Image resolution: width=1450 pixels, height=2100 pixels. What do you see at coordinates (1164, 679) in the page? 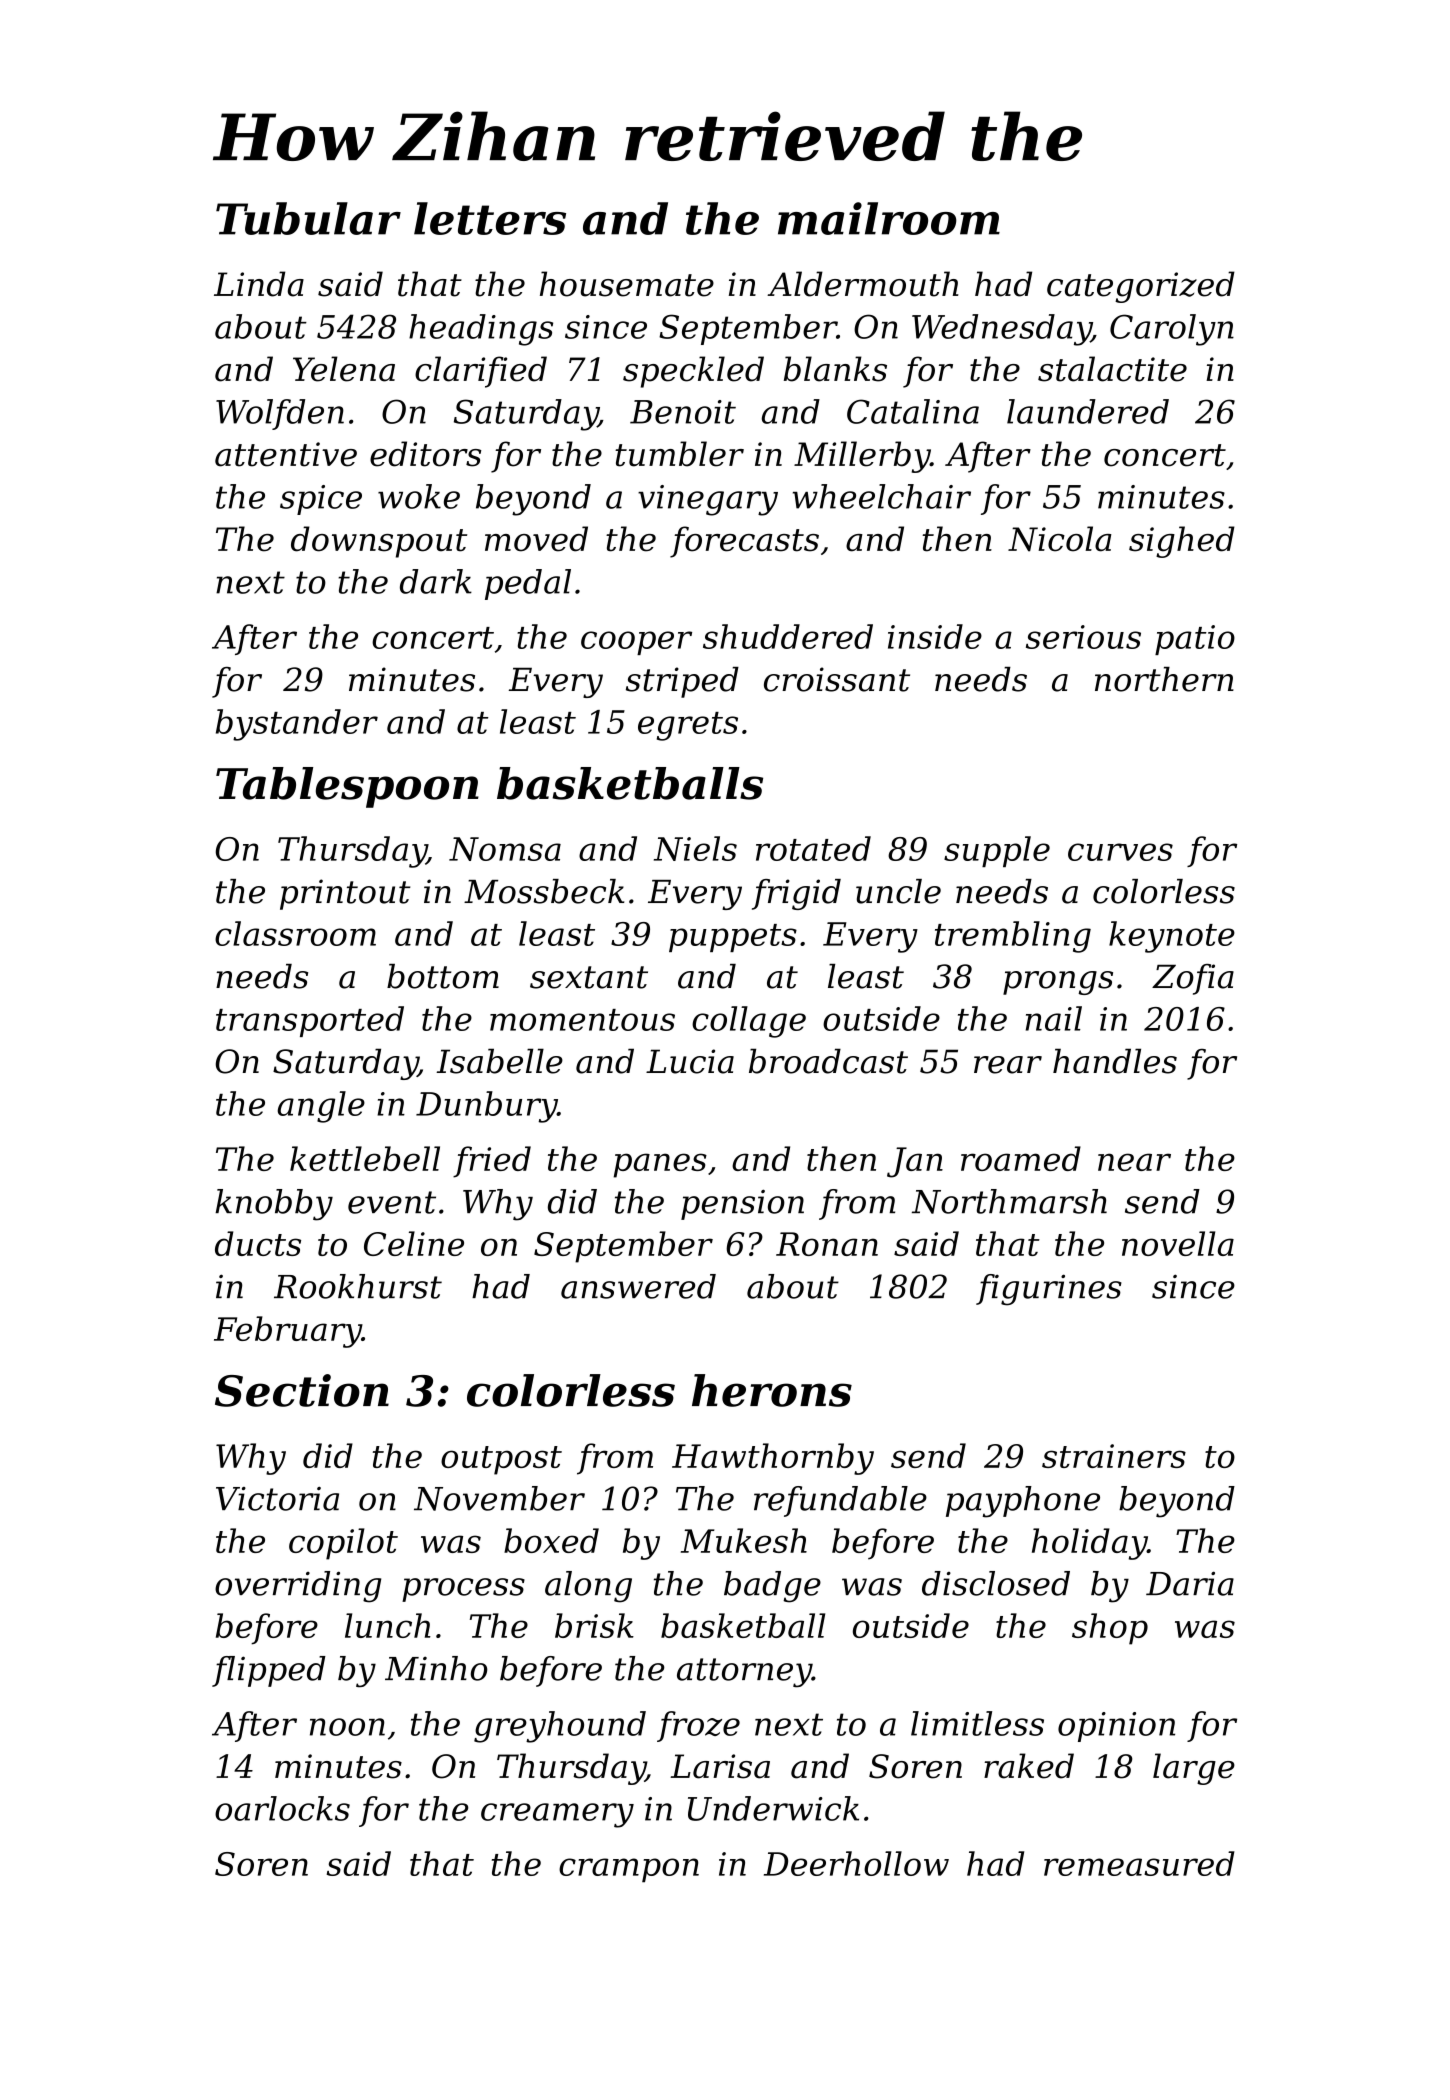
I see `northern` at bounding box center [1164, 679].
